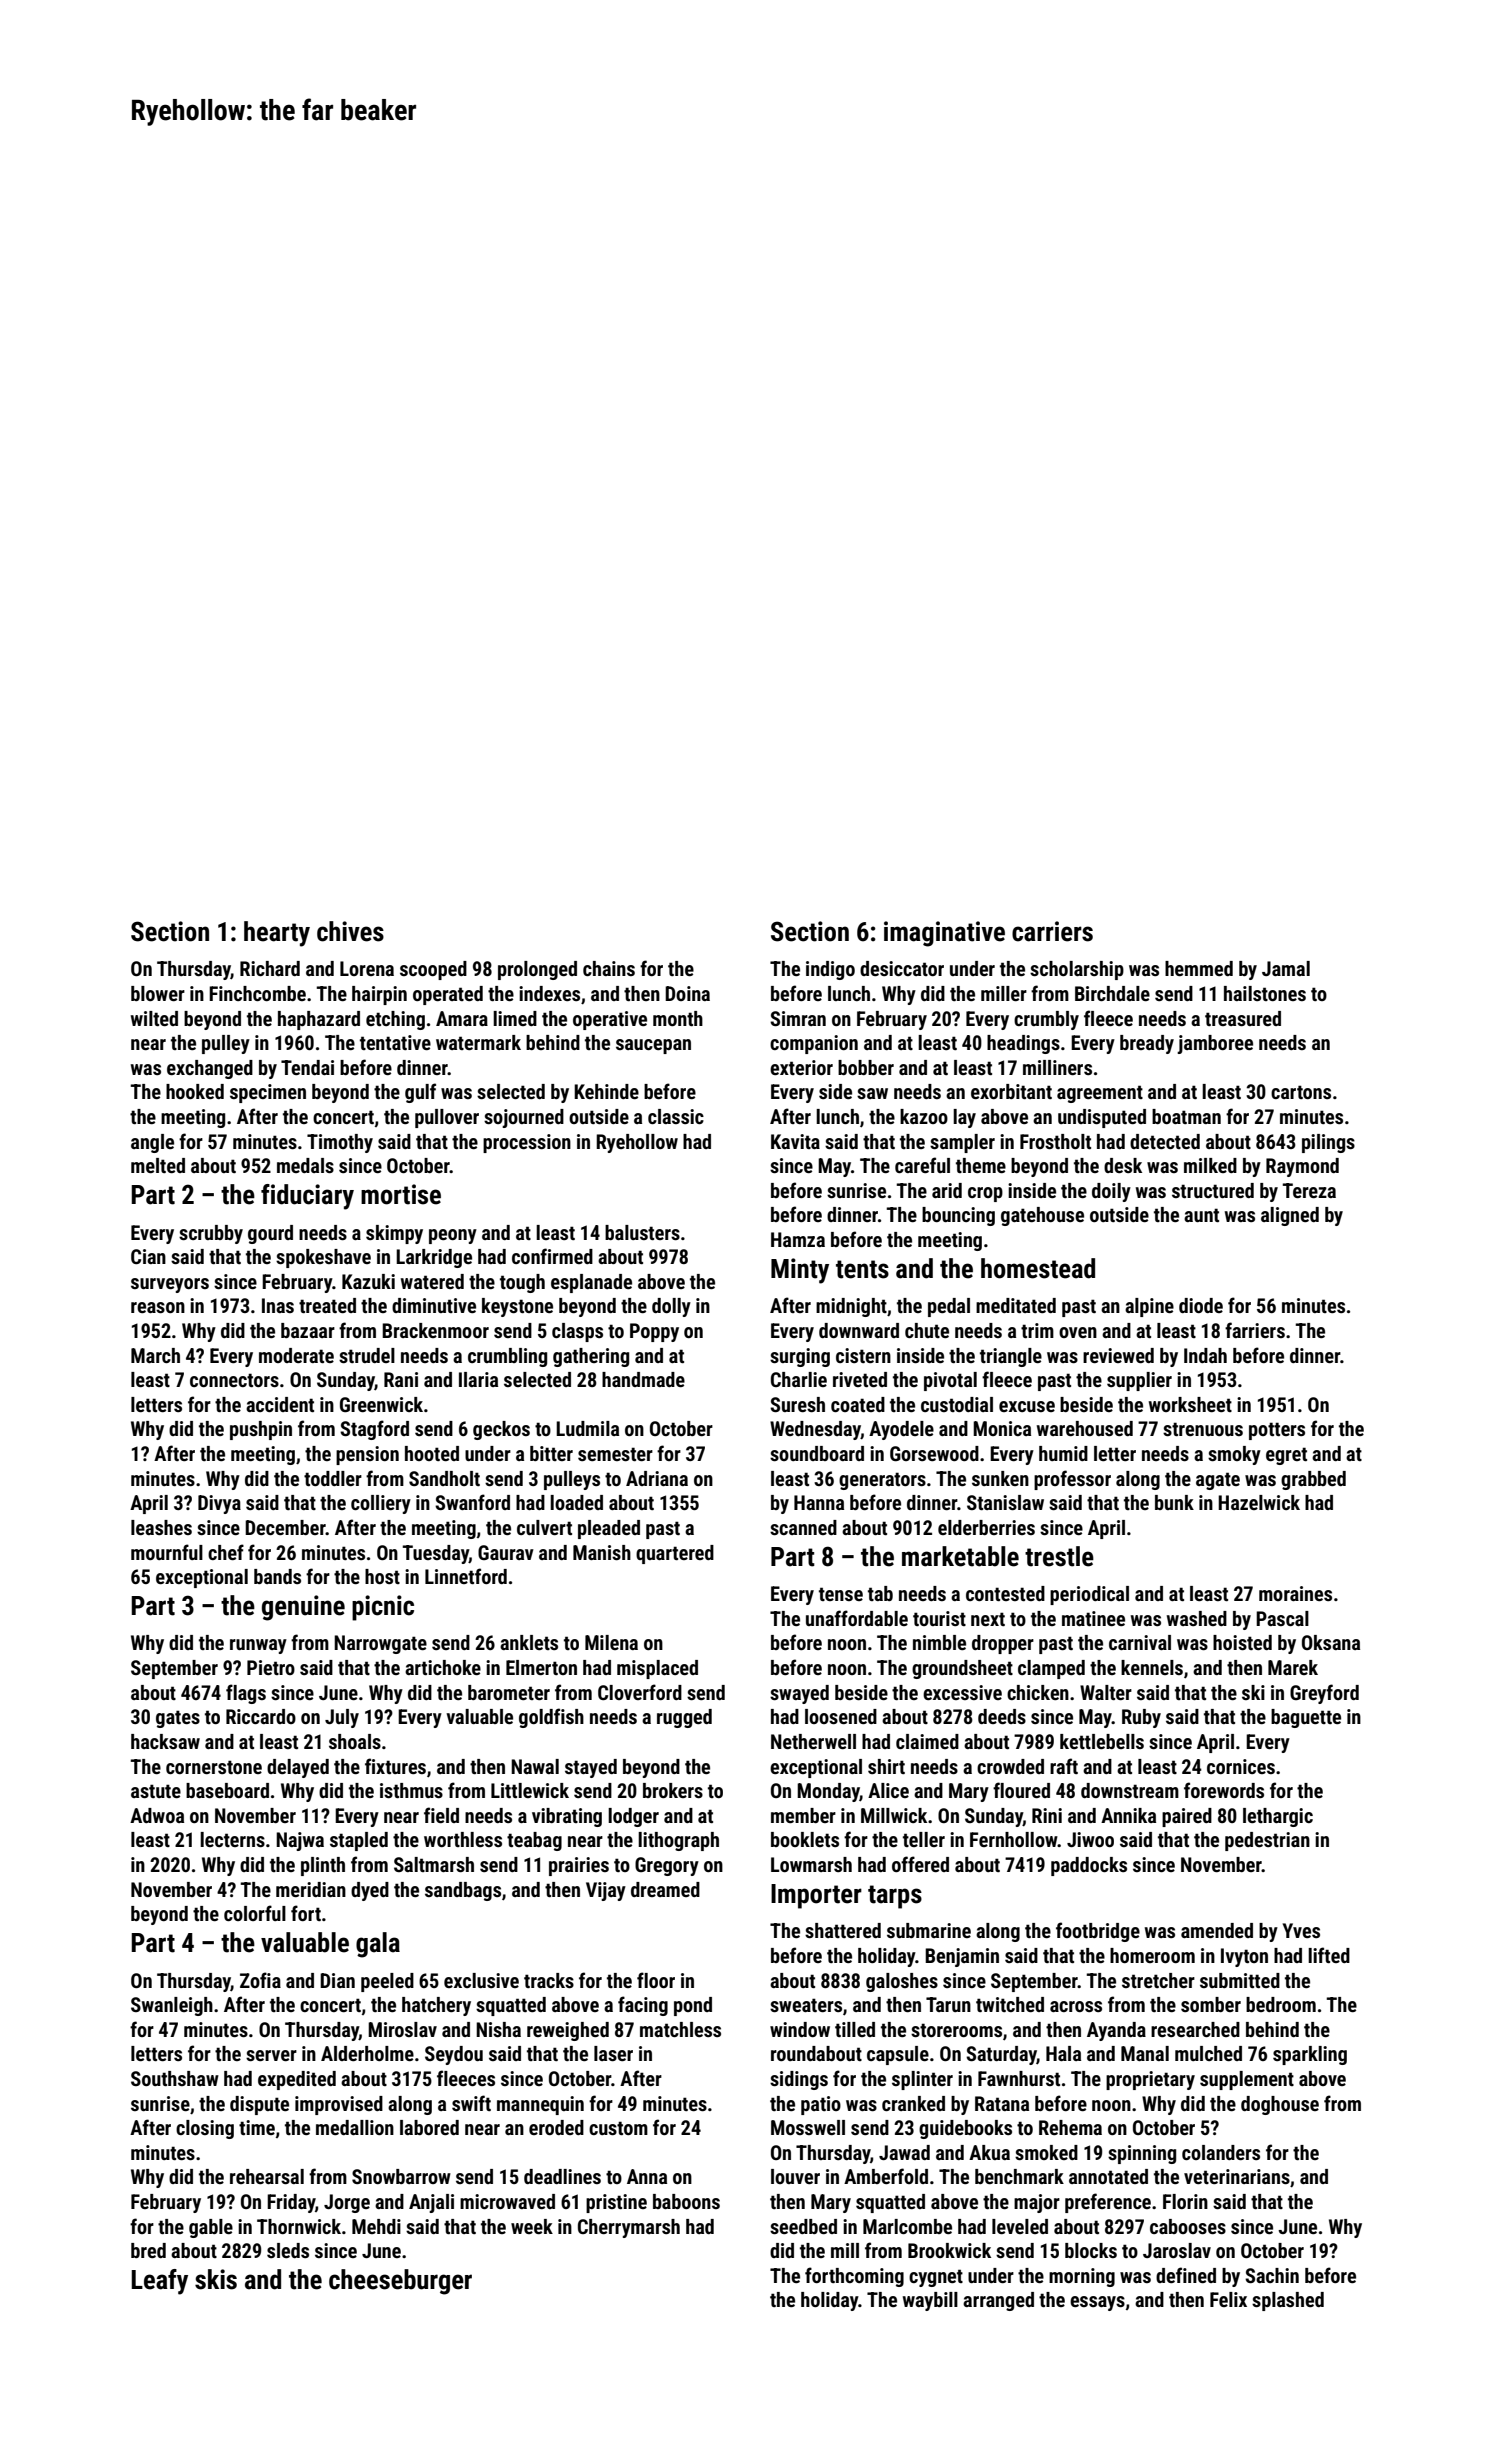 Image resolution: width=1496 pixels, height=2464 pixels. Describe the element at coordinates (395, 1020) in the screenshot. I see `etching` at that location.
